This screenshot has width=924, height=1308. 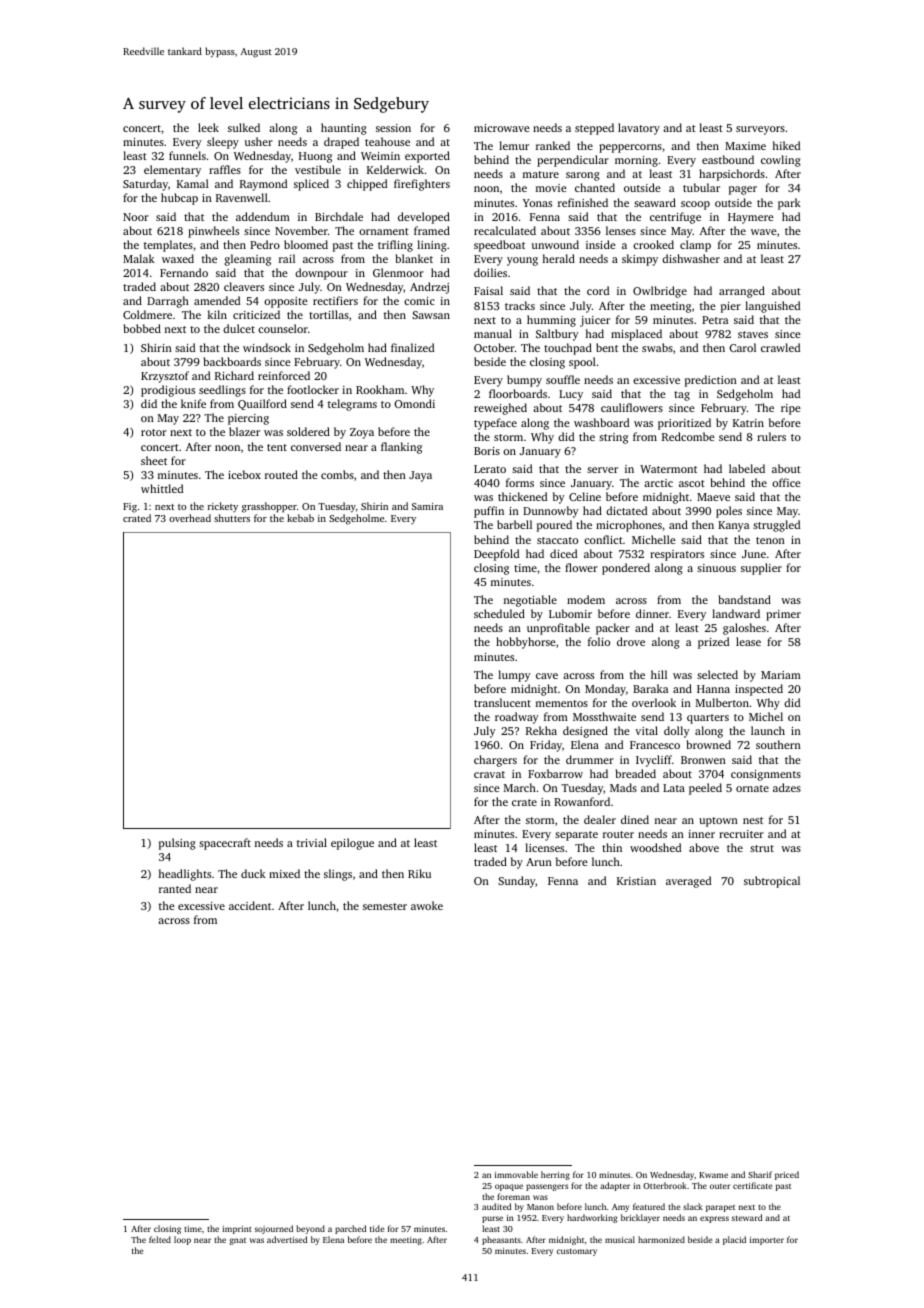 What do you see at coordinates (688, 882) in the screenshot?
I see `averaged` at bounding box center [688, 882].
